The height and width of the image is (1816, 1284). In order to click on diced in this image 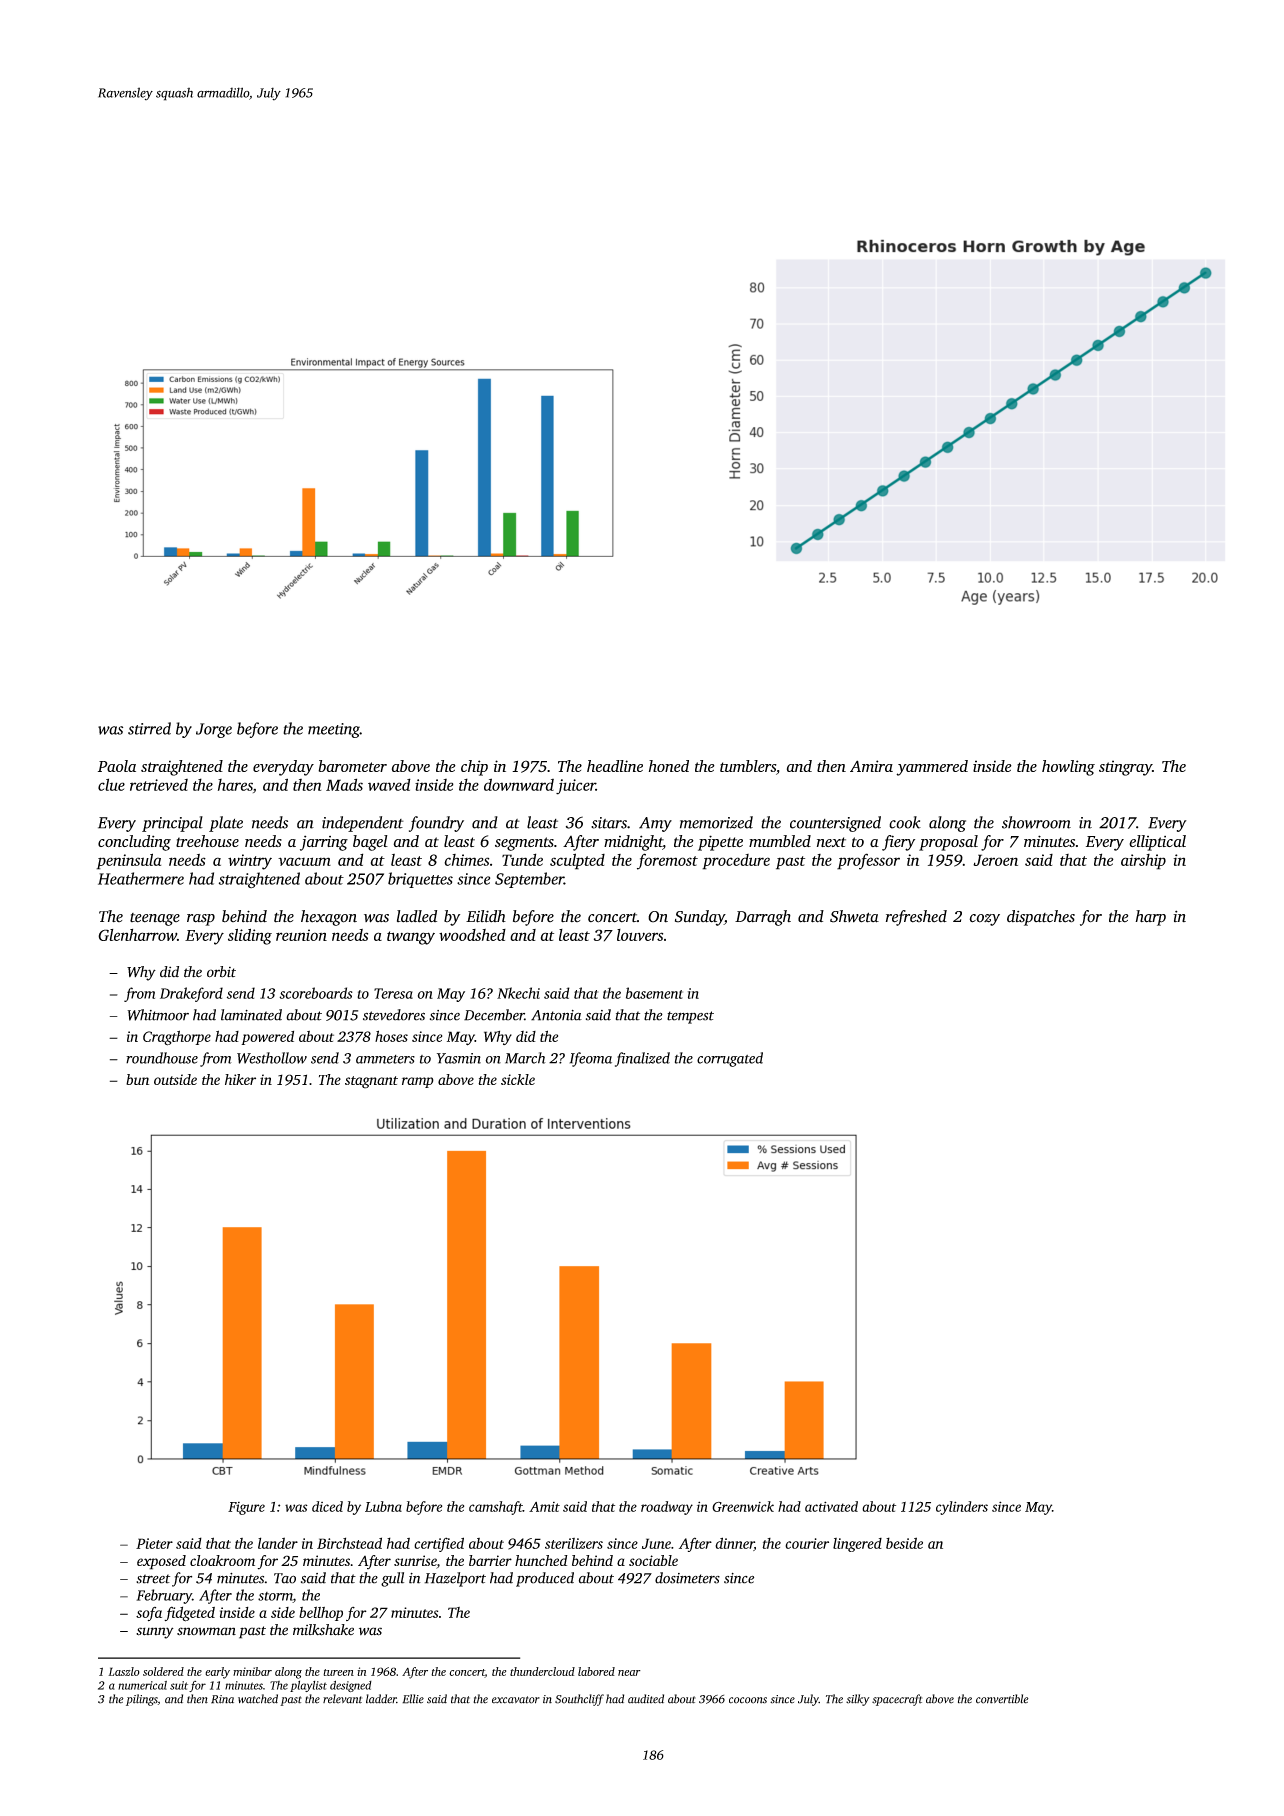, I will do `click(327, 1506)`.
